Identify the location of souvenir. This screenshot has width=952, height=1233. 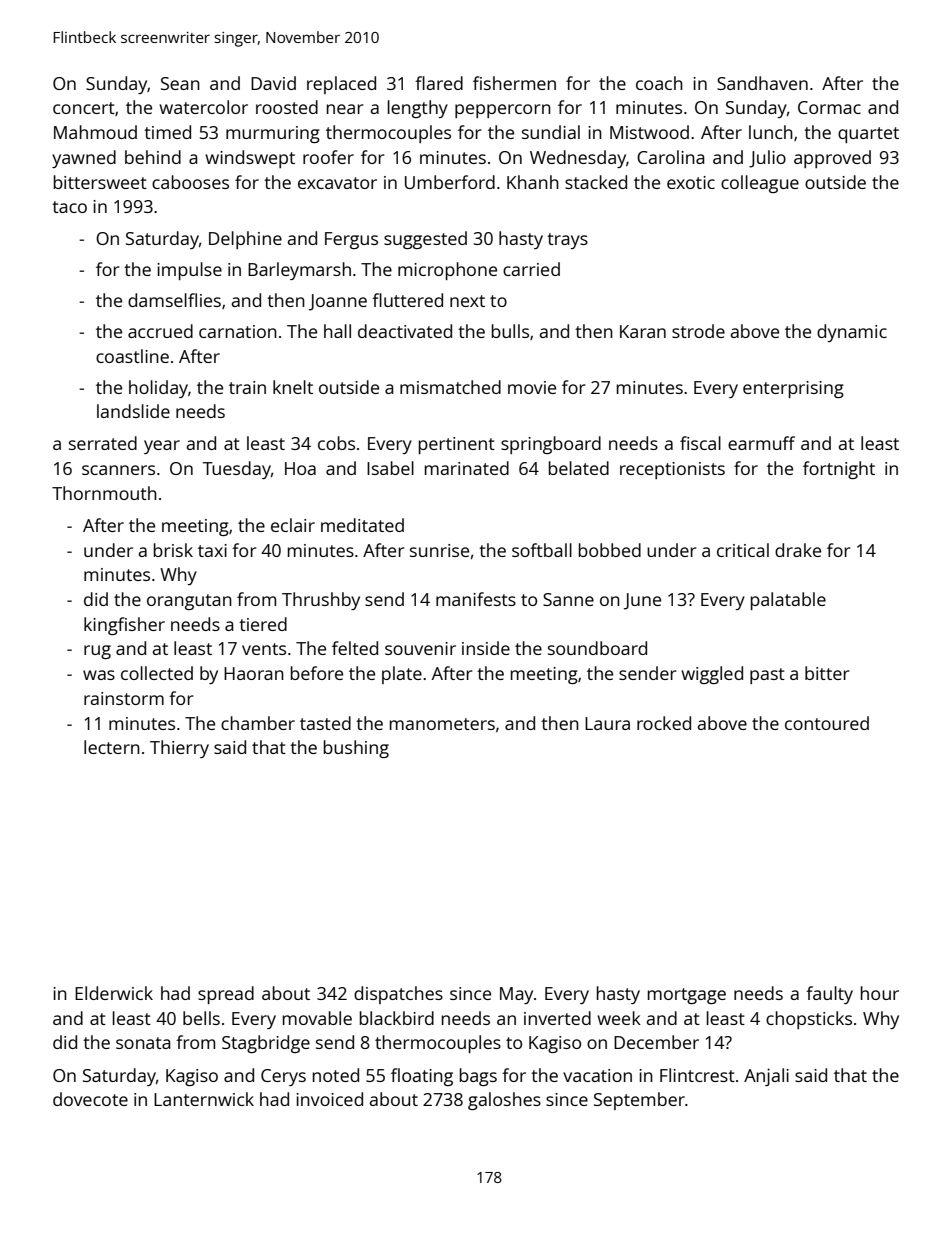
(420, 648).
